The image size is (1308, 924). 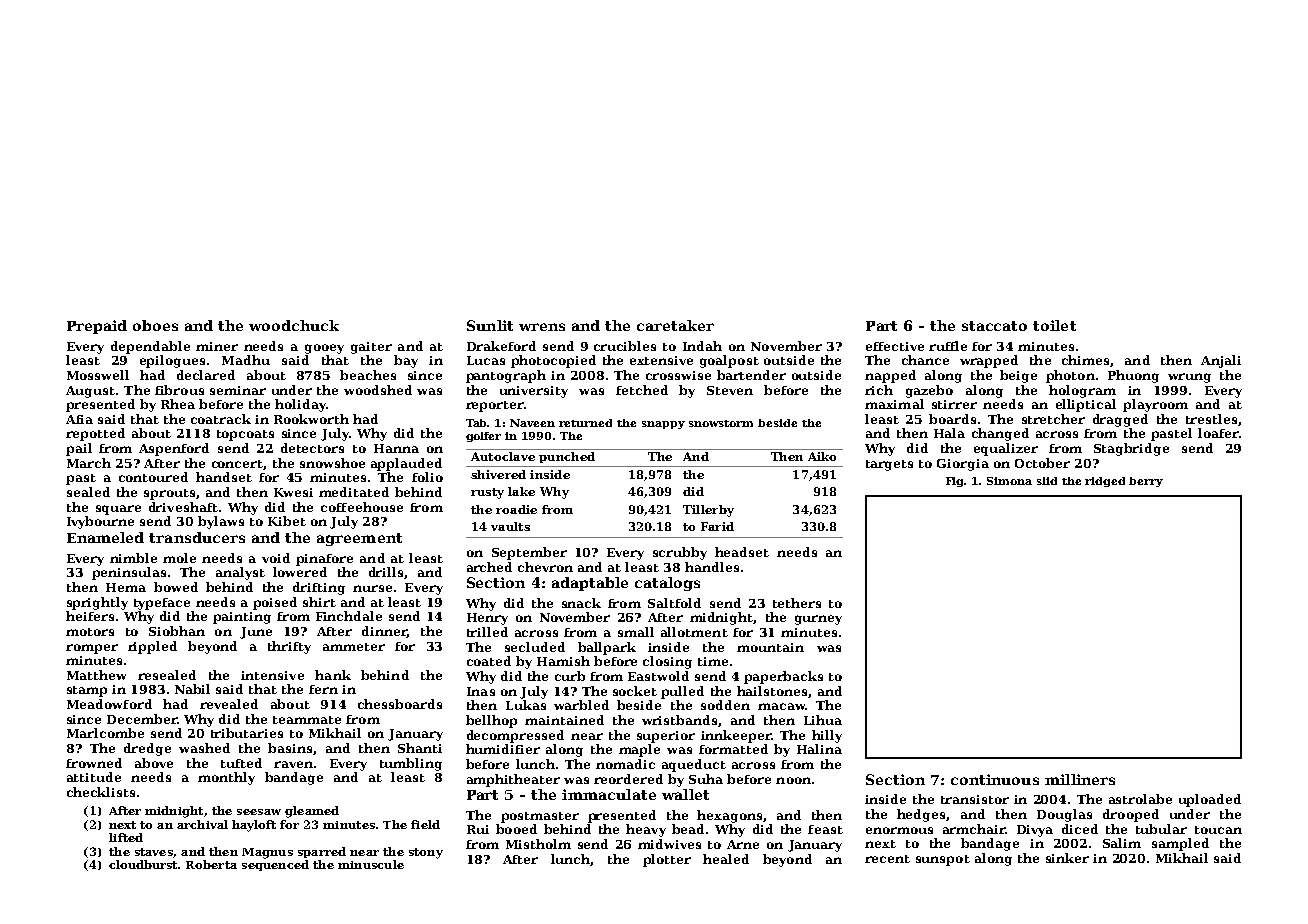 What do you see at coordinates (211, 864) in the screenshot?
I see `Roberta` at bounding box center [211, 864].
